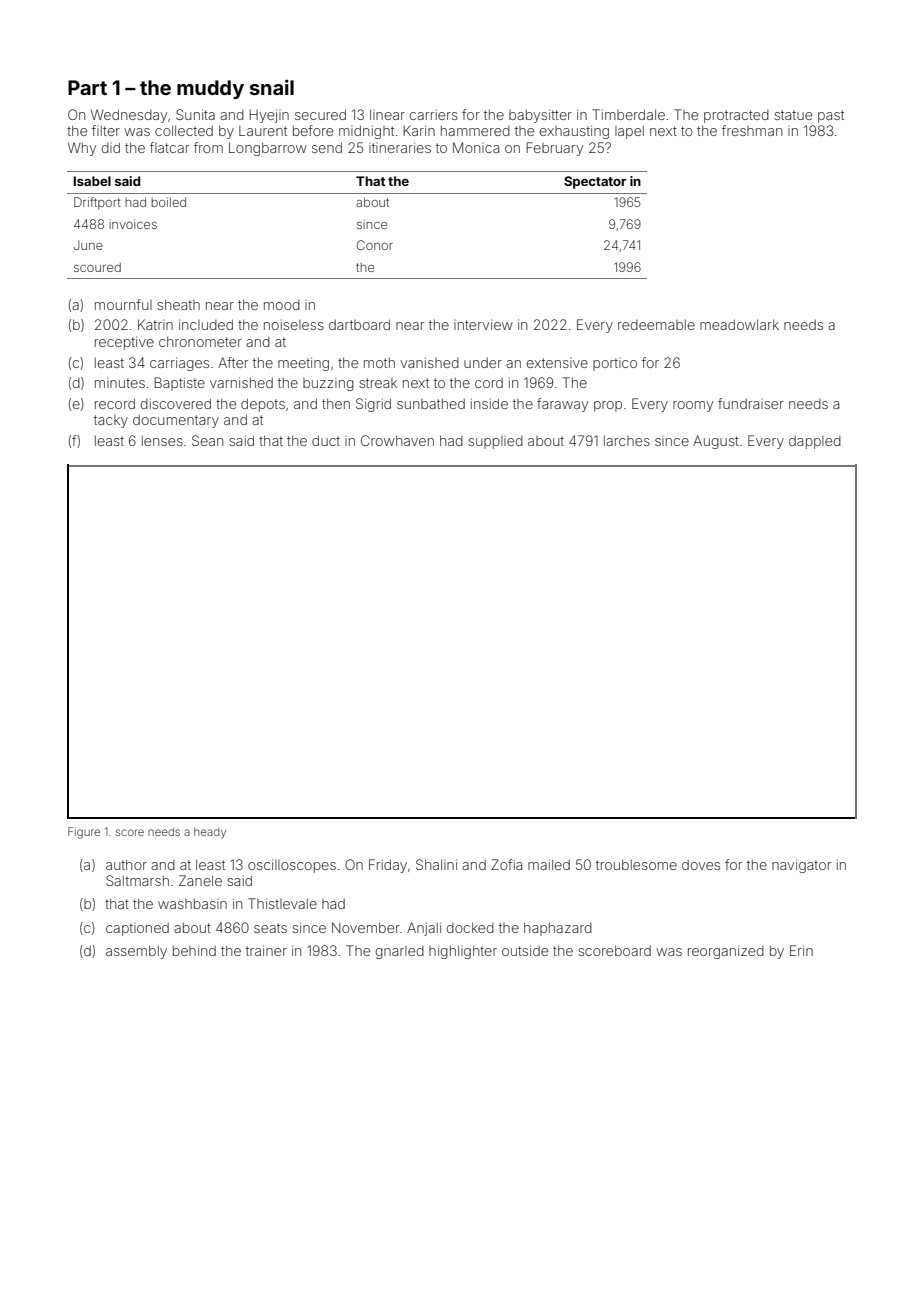 The image size is (924, 1314). What do you see at coordinates (716, 442) in the document?
I see `August` at bounding box center [716, 442].
